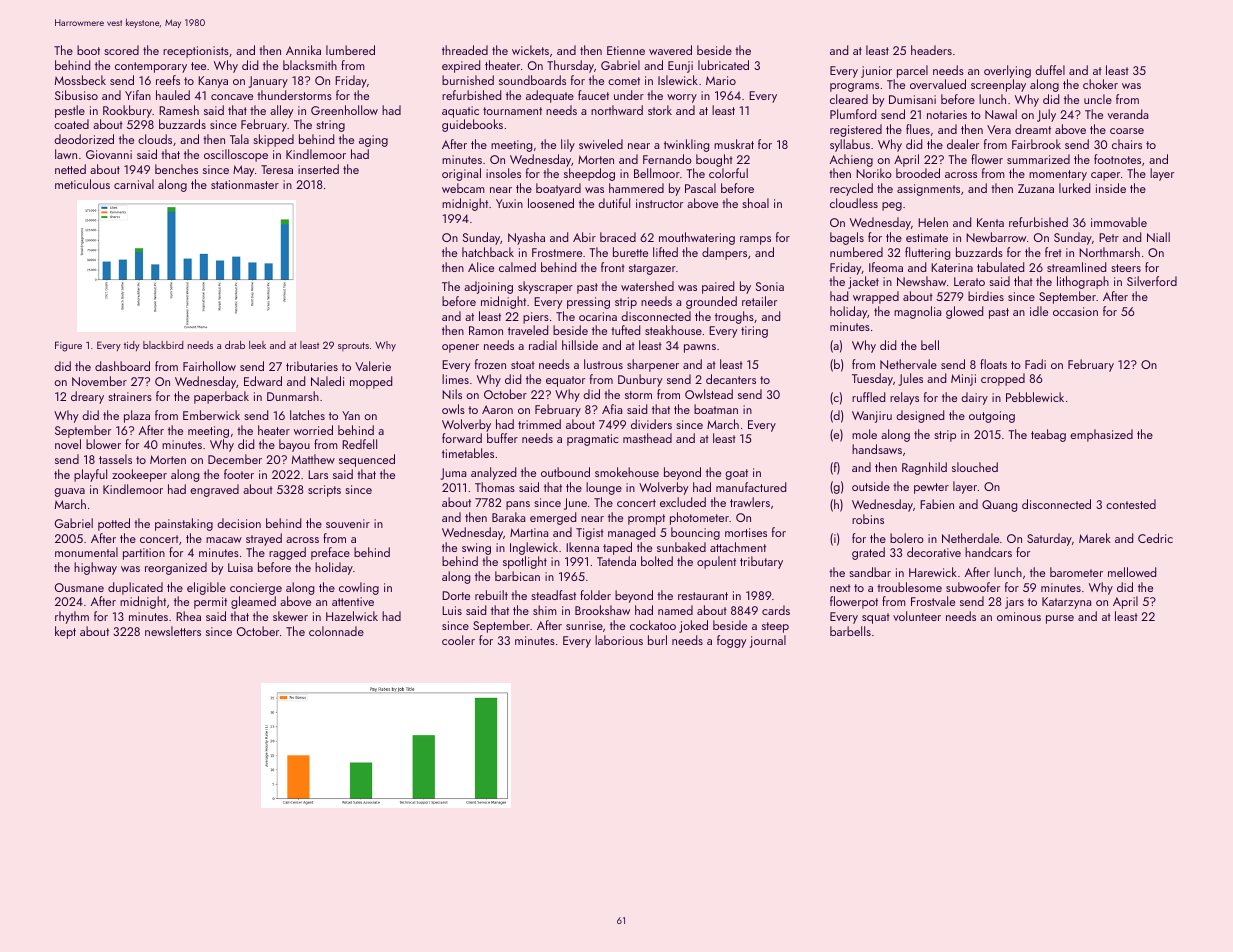 This image has height=952, width=1233. What do you see at coordinates (68, 346) in the image?
I see `Figure` at bounding box center [68, 346].
